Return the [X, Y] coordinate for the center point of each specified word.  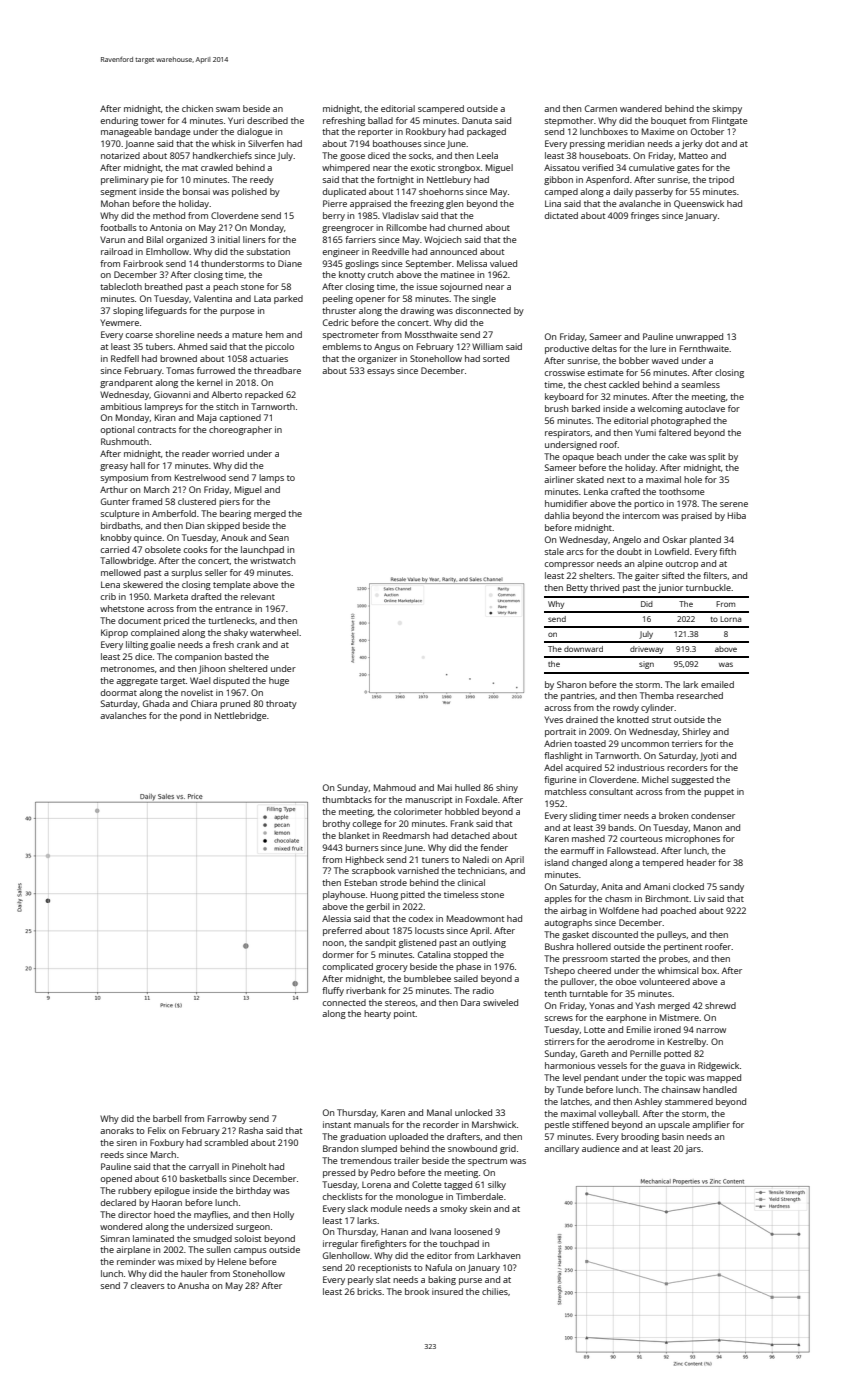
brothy [336, 824]
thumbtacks [347, 799]
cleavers [148, 1285]
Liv [699, 898]
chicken [197, 108]
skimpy [727, 109]
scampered [441, 109]
